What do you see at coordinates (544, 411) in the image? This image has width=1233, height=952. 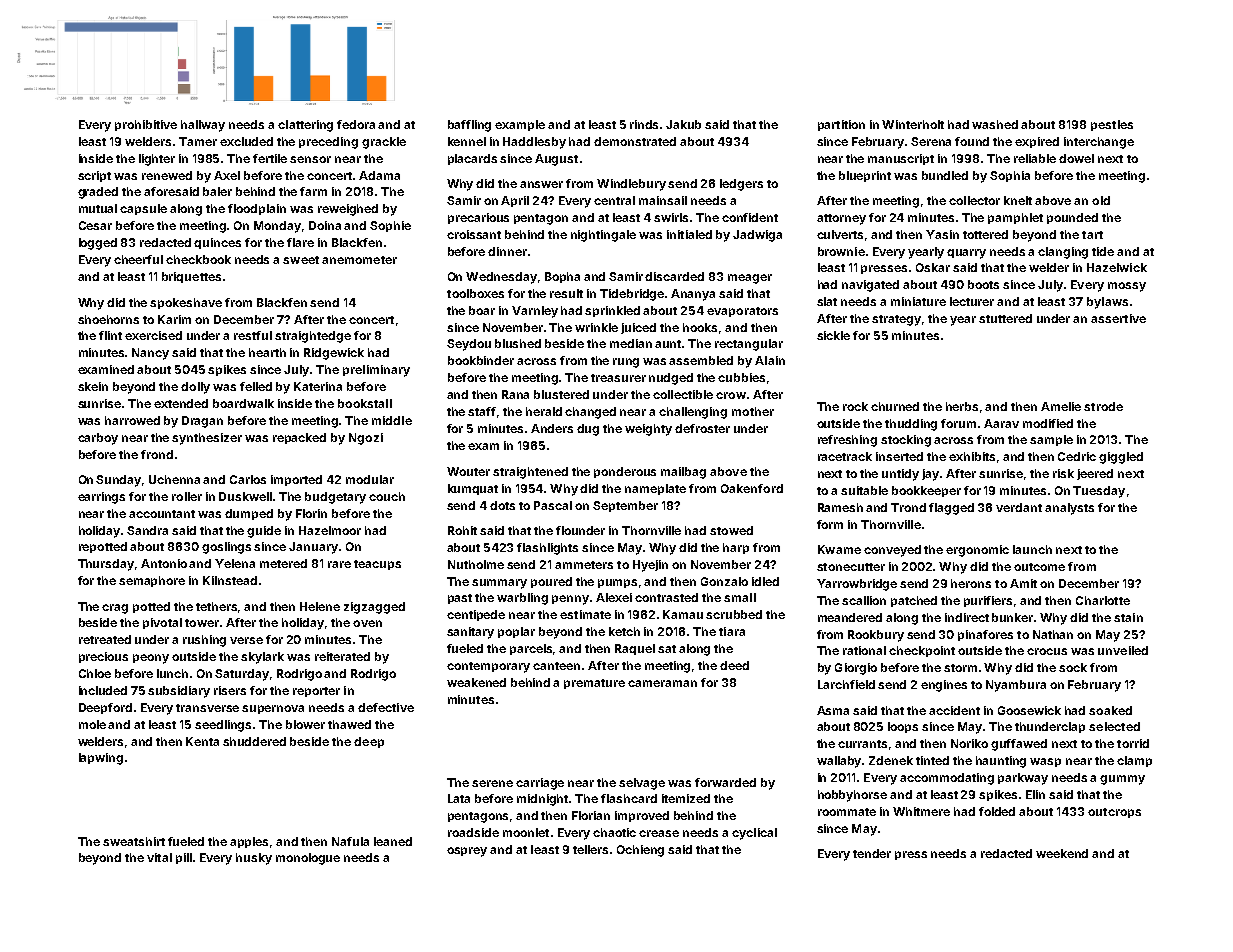 I see `herald` at bounding box center [544, 411].
